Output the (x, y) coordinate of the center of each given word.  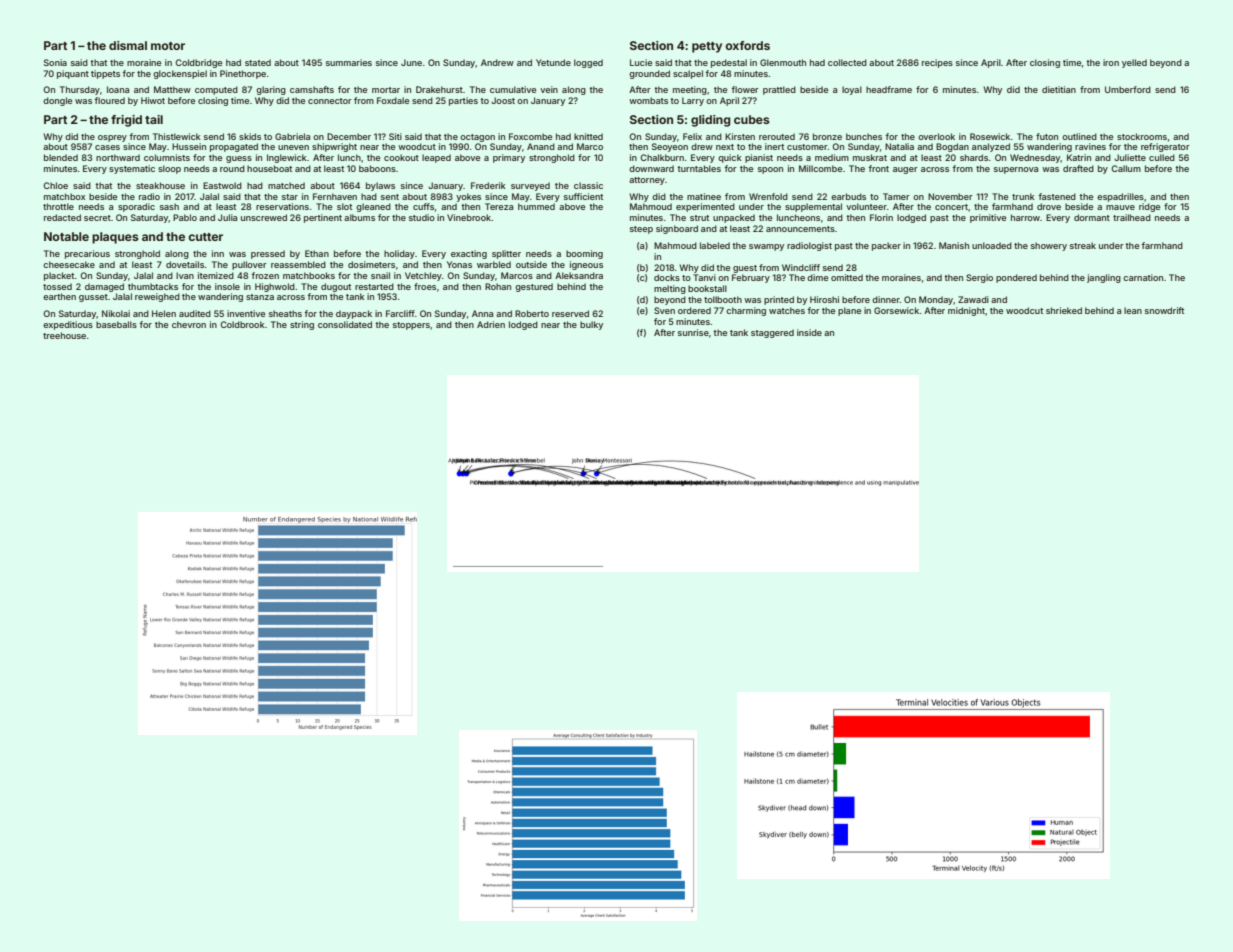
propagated (234, 147)
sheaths (285, 313)
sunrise (693, 332)
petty (707, 47)
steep (641, 230)
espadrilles (1120, 197)
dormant (1092, 217)
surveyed (530, 186)
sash (169, 206)
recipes (937, 63)
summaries (349, 62)
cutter (205, 237)
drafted (1078, 168)
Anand (541, 146)
